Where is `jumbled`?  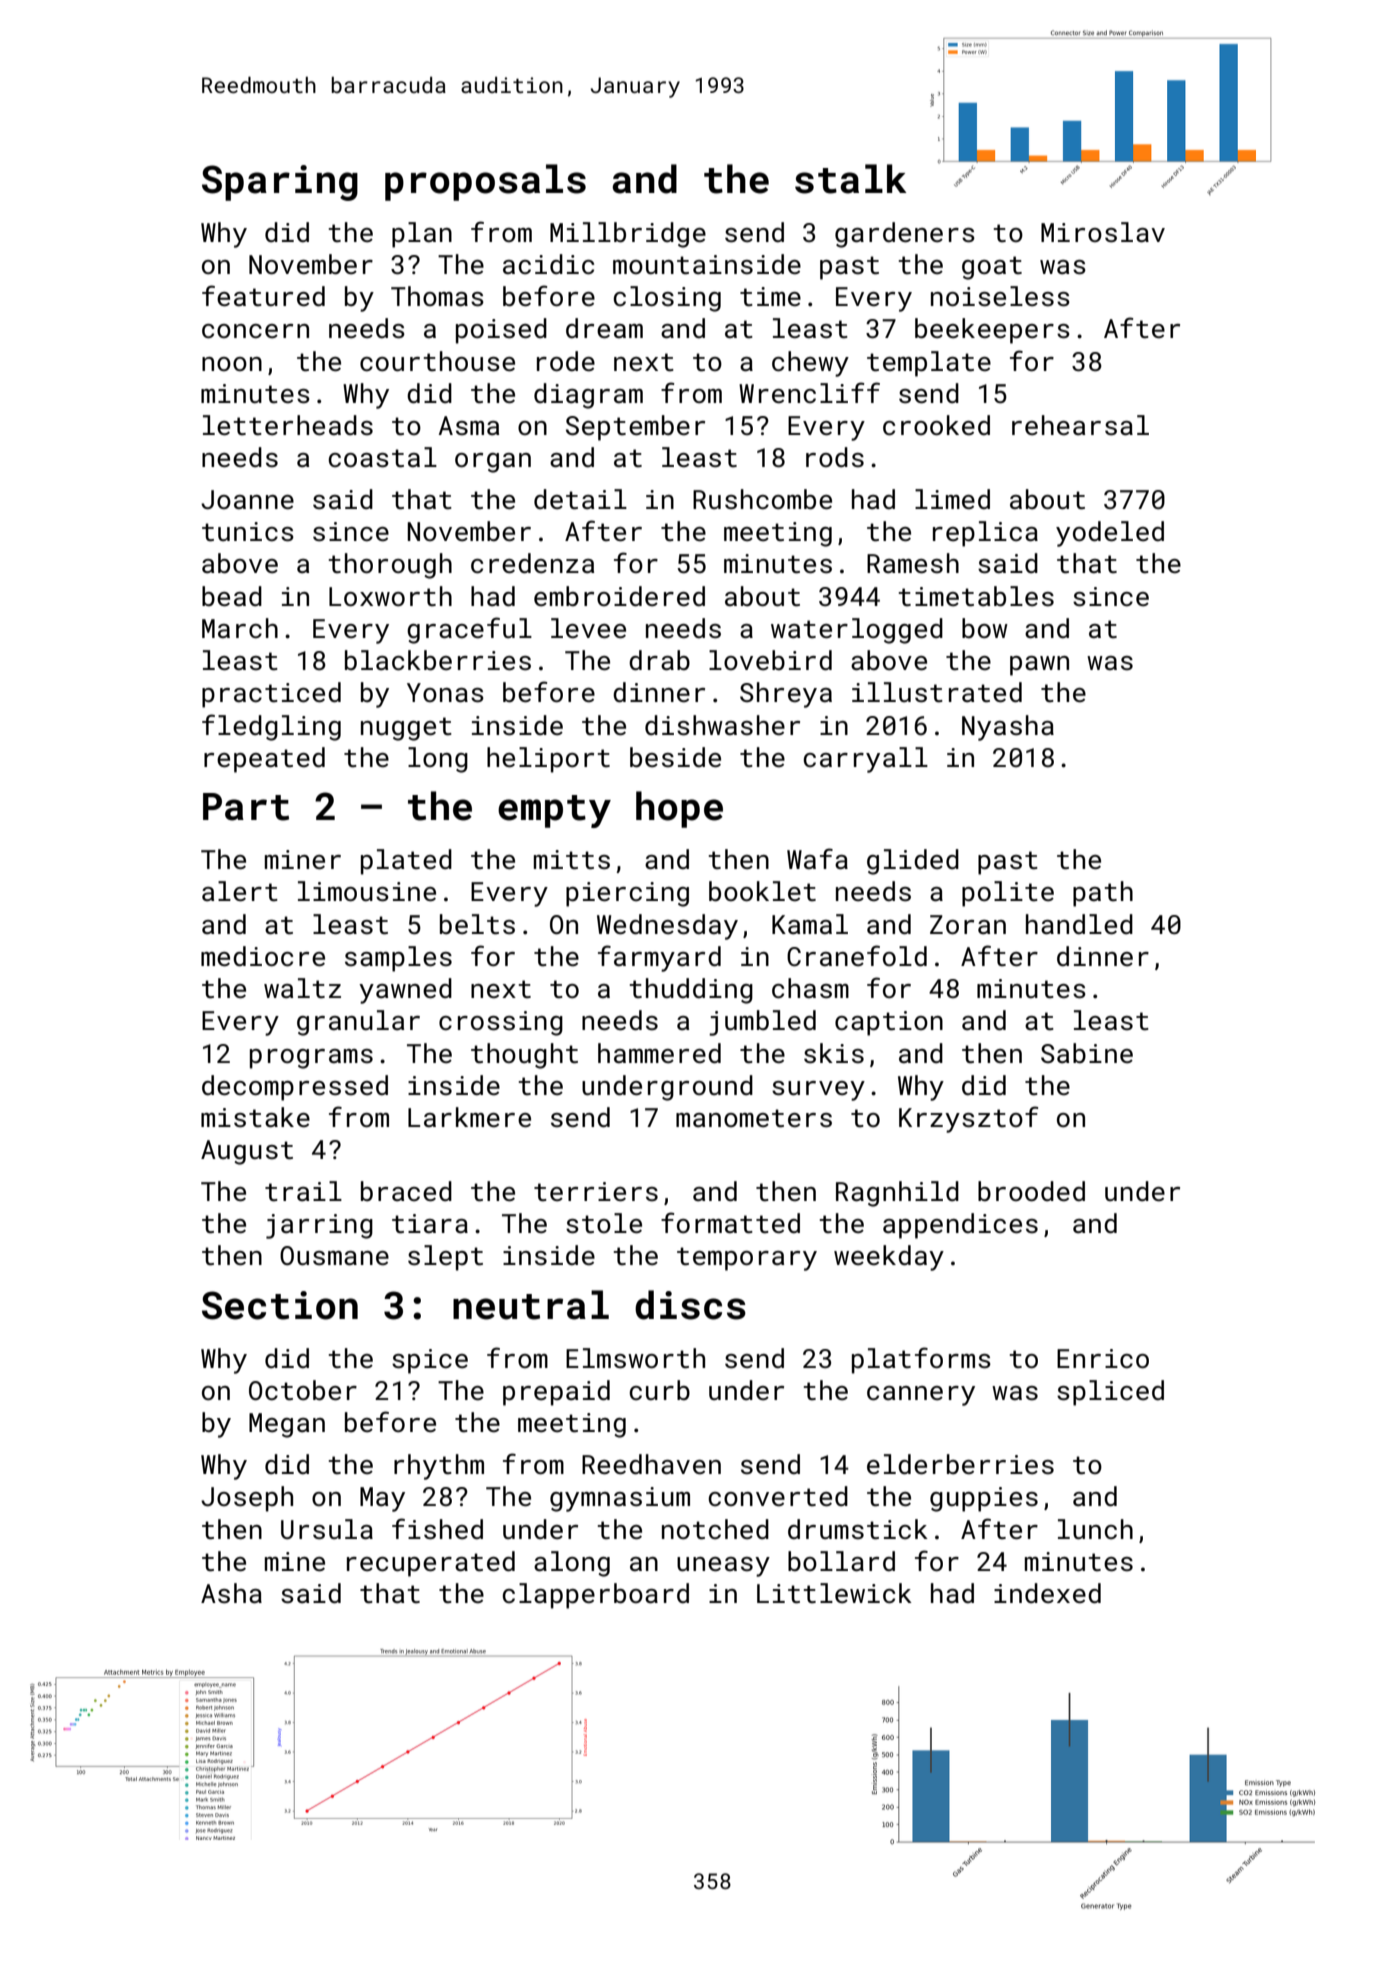 jumbled is located at coordinates (762, 1023).
